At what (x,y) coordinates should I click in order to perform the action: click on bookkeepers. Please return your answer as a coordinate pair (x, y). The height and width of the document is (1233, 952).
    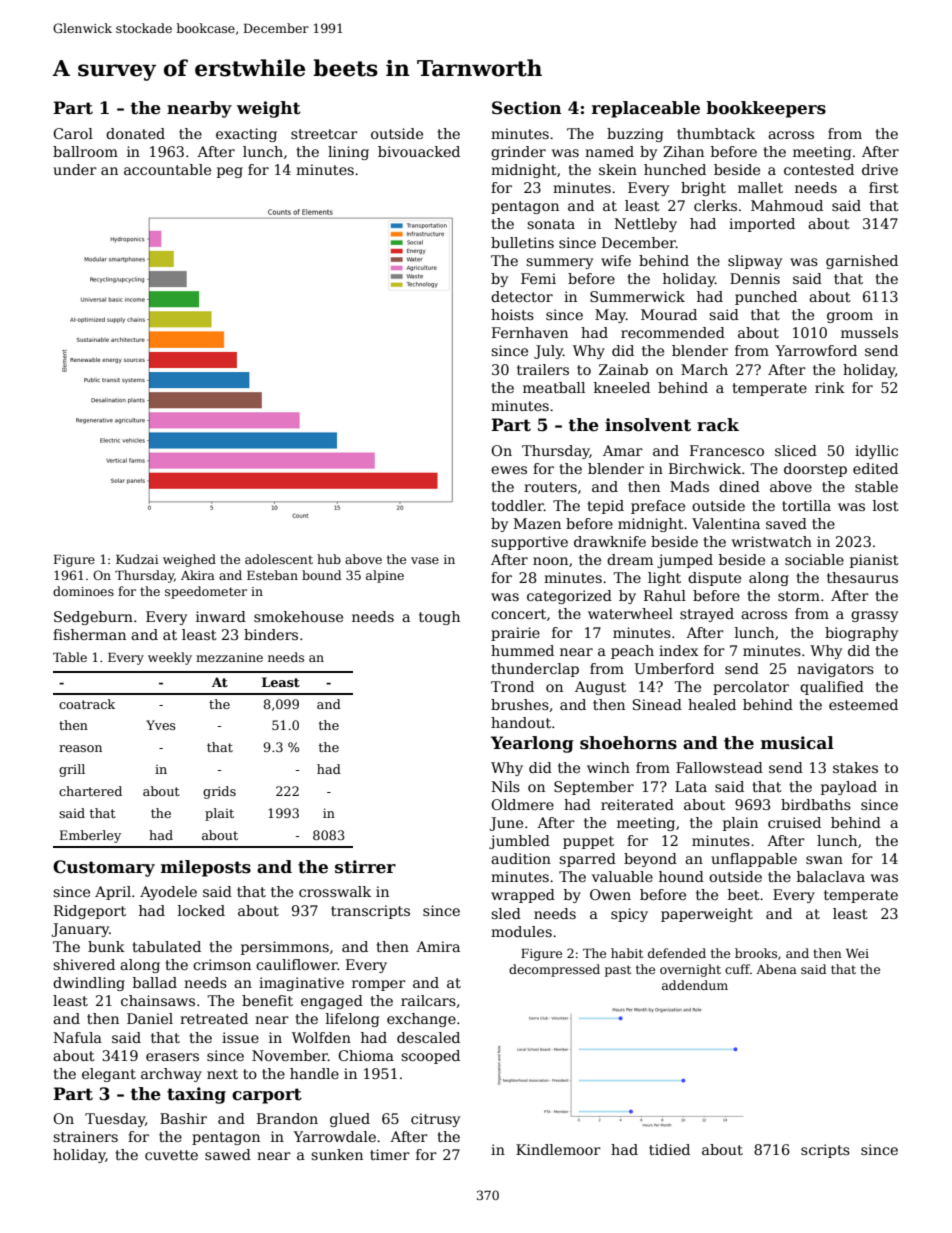
    Looking at the image, I should click on (766, 109).
